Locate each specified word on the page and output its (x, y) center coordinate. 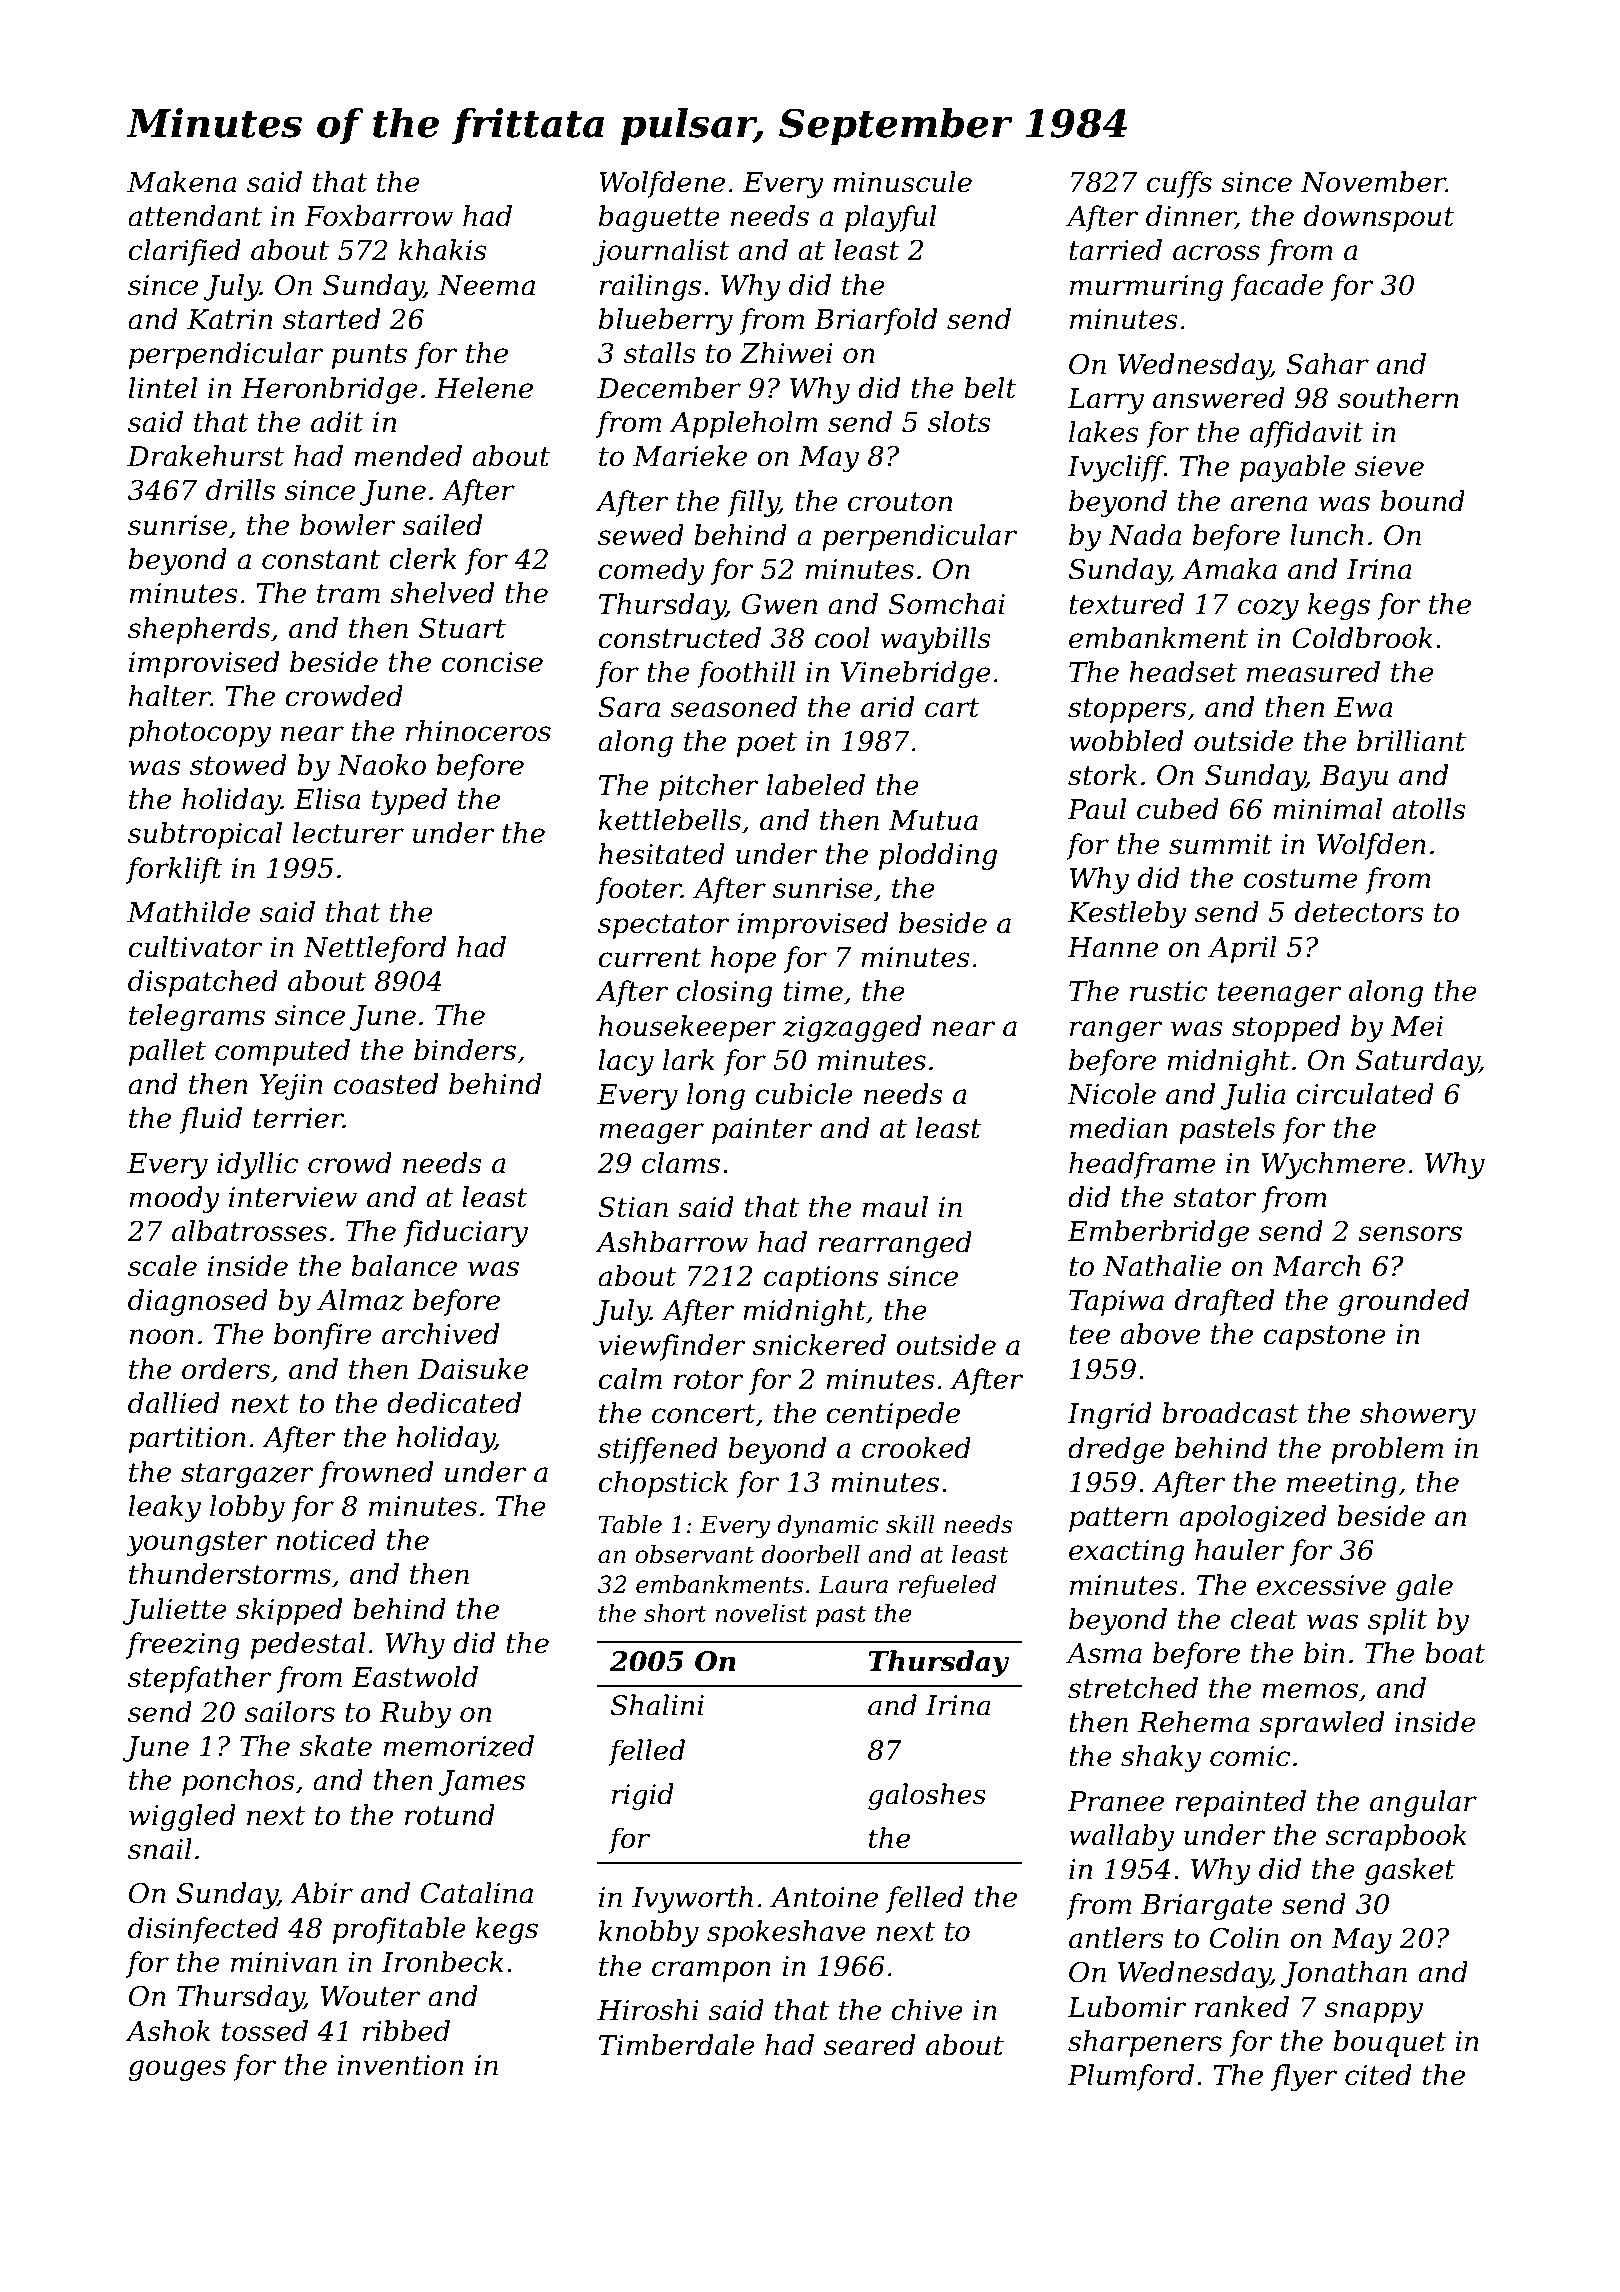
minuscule (902, 182)
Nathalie (1162, 1266)
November (1373, 182)
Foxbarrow (378, 216)
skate (335, 1746)
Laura (853, 1584)
